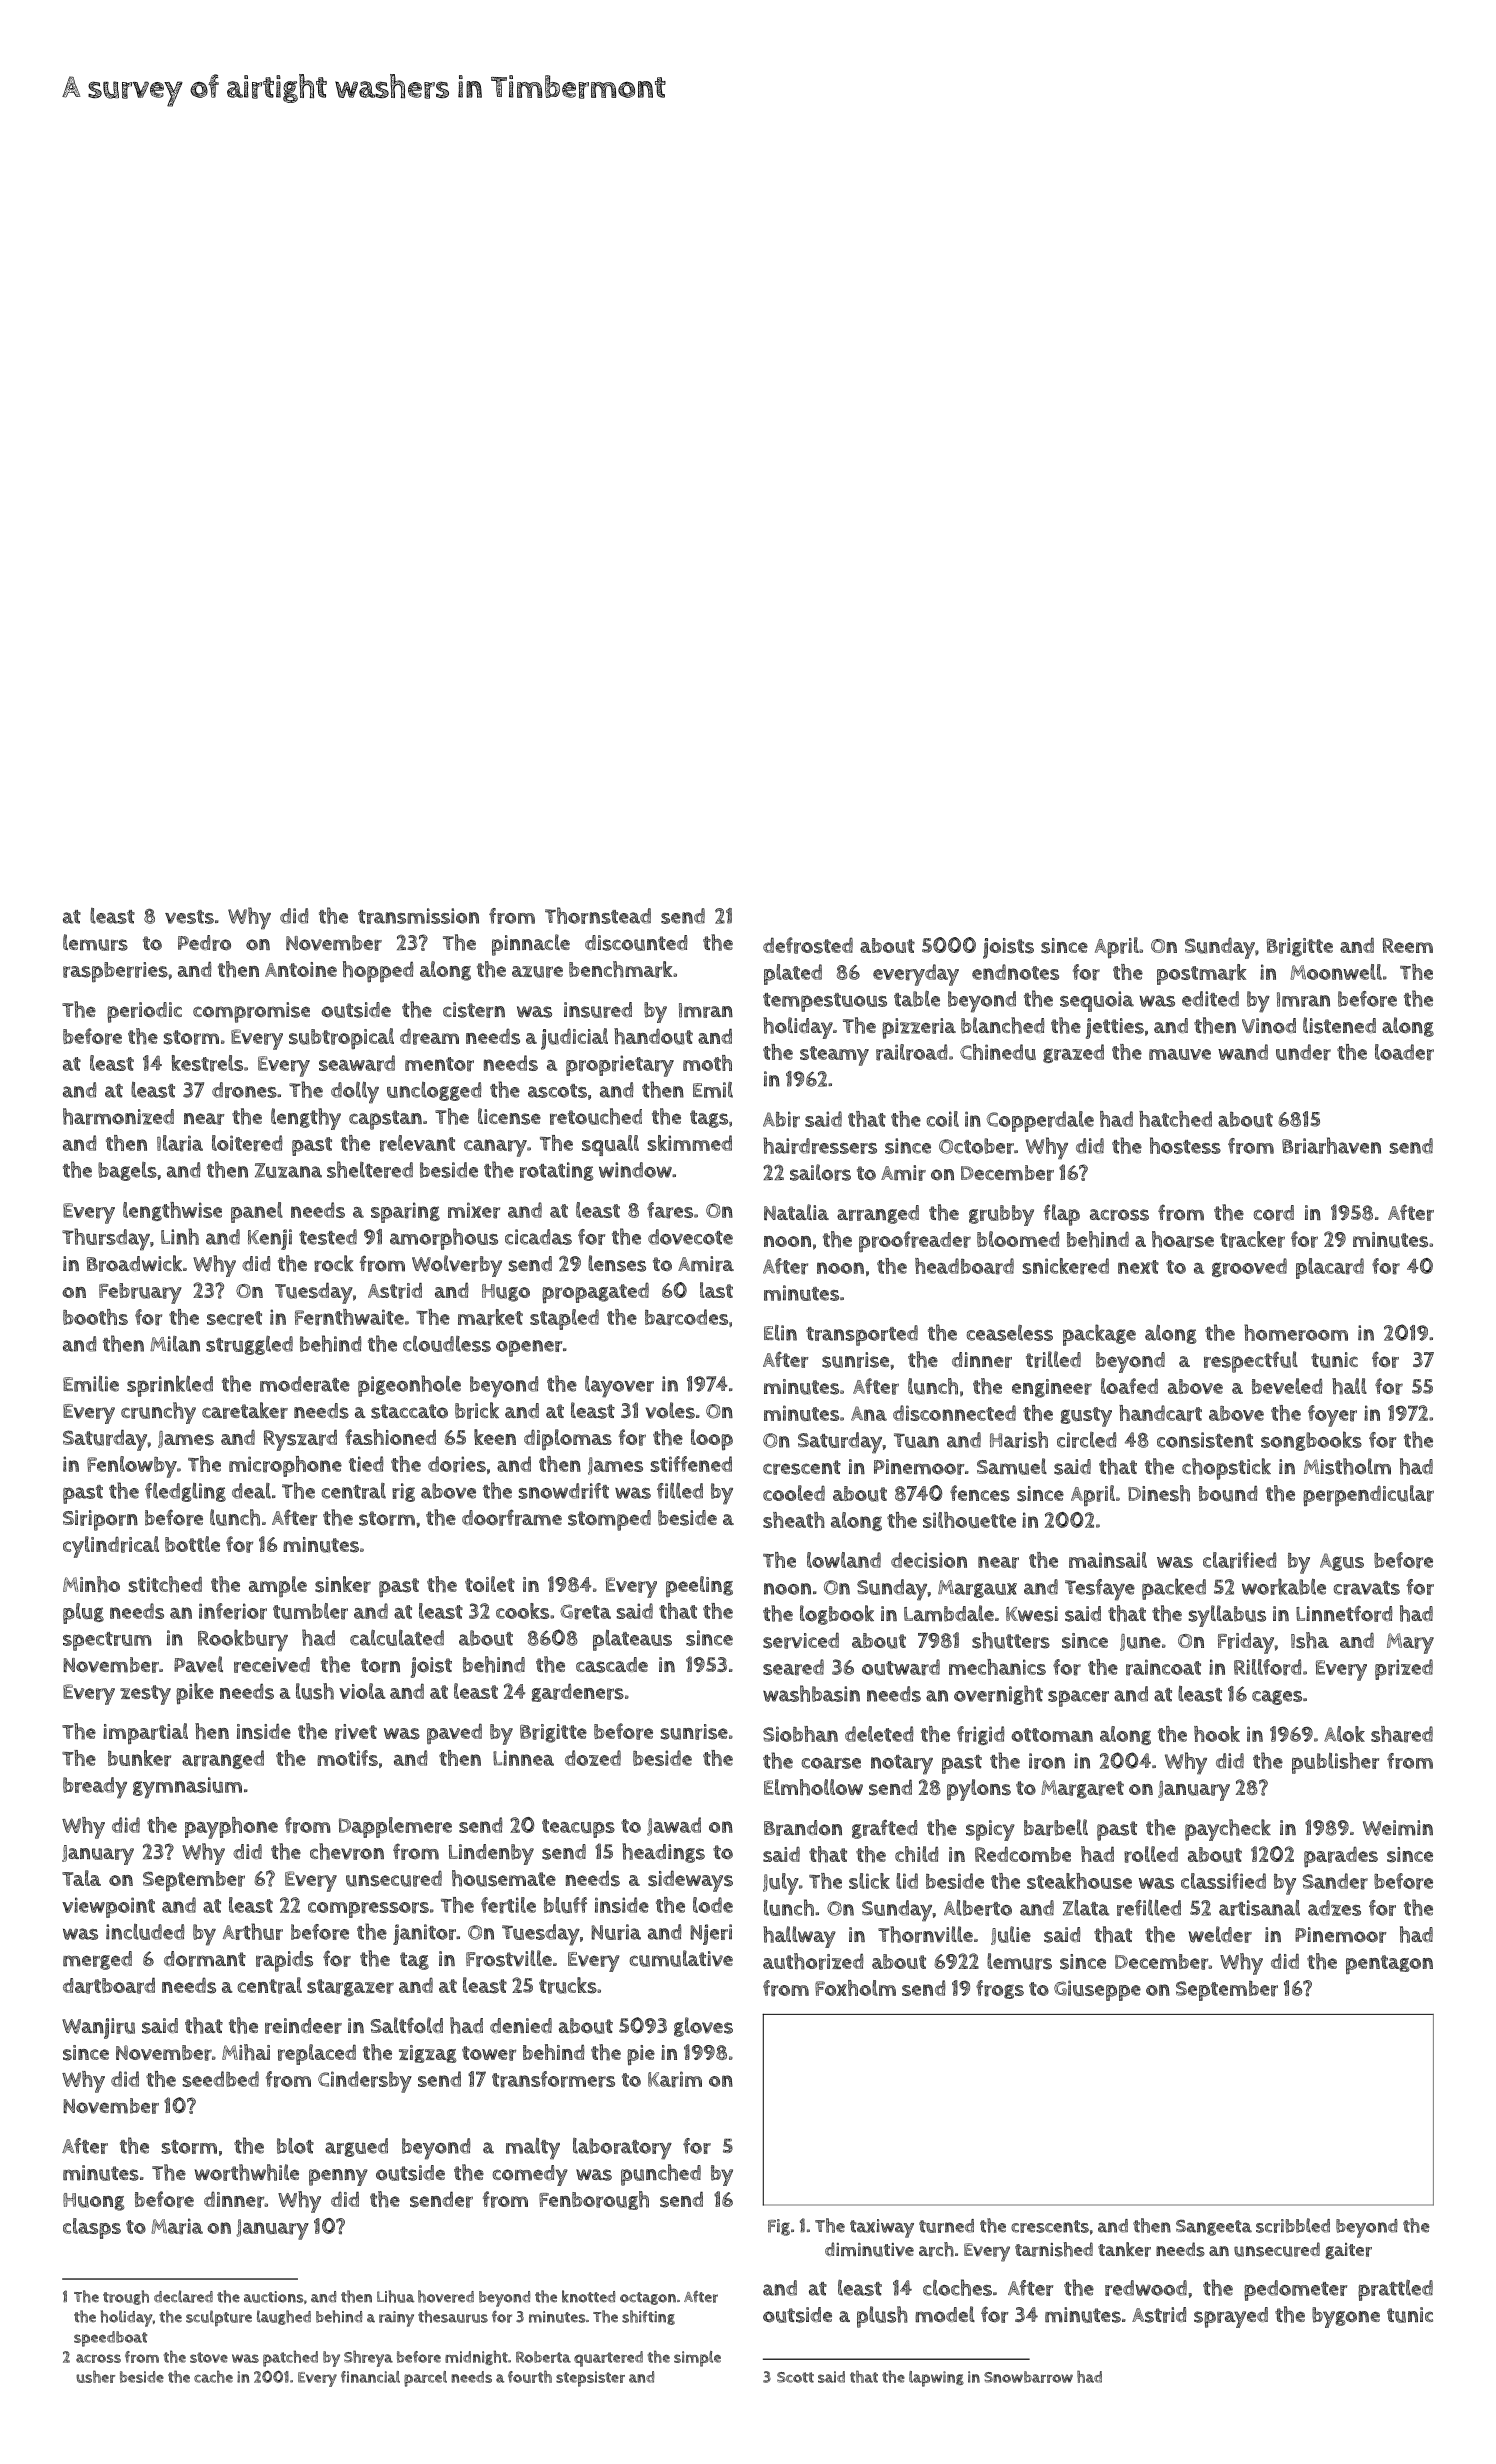  Describe the element at coordinates (1367, 1588) in the page. I see `cravats` at that location.
